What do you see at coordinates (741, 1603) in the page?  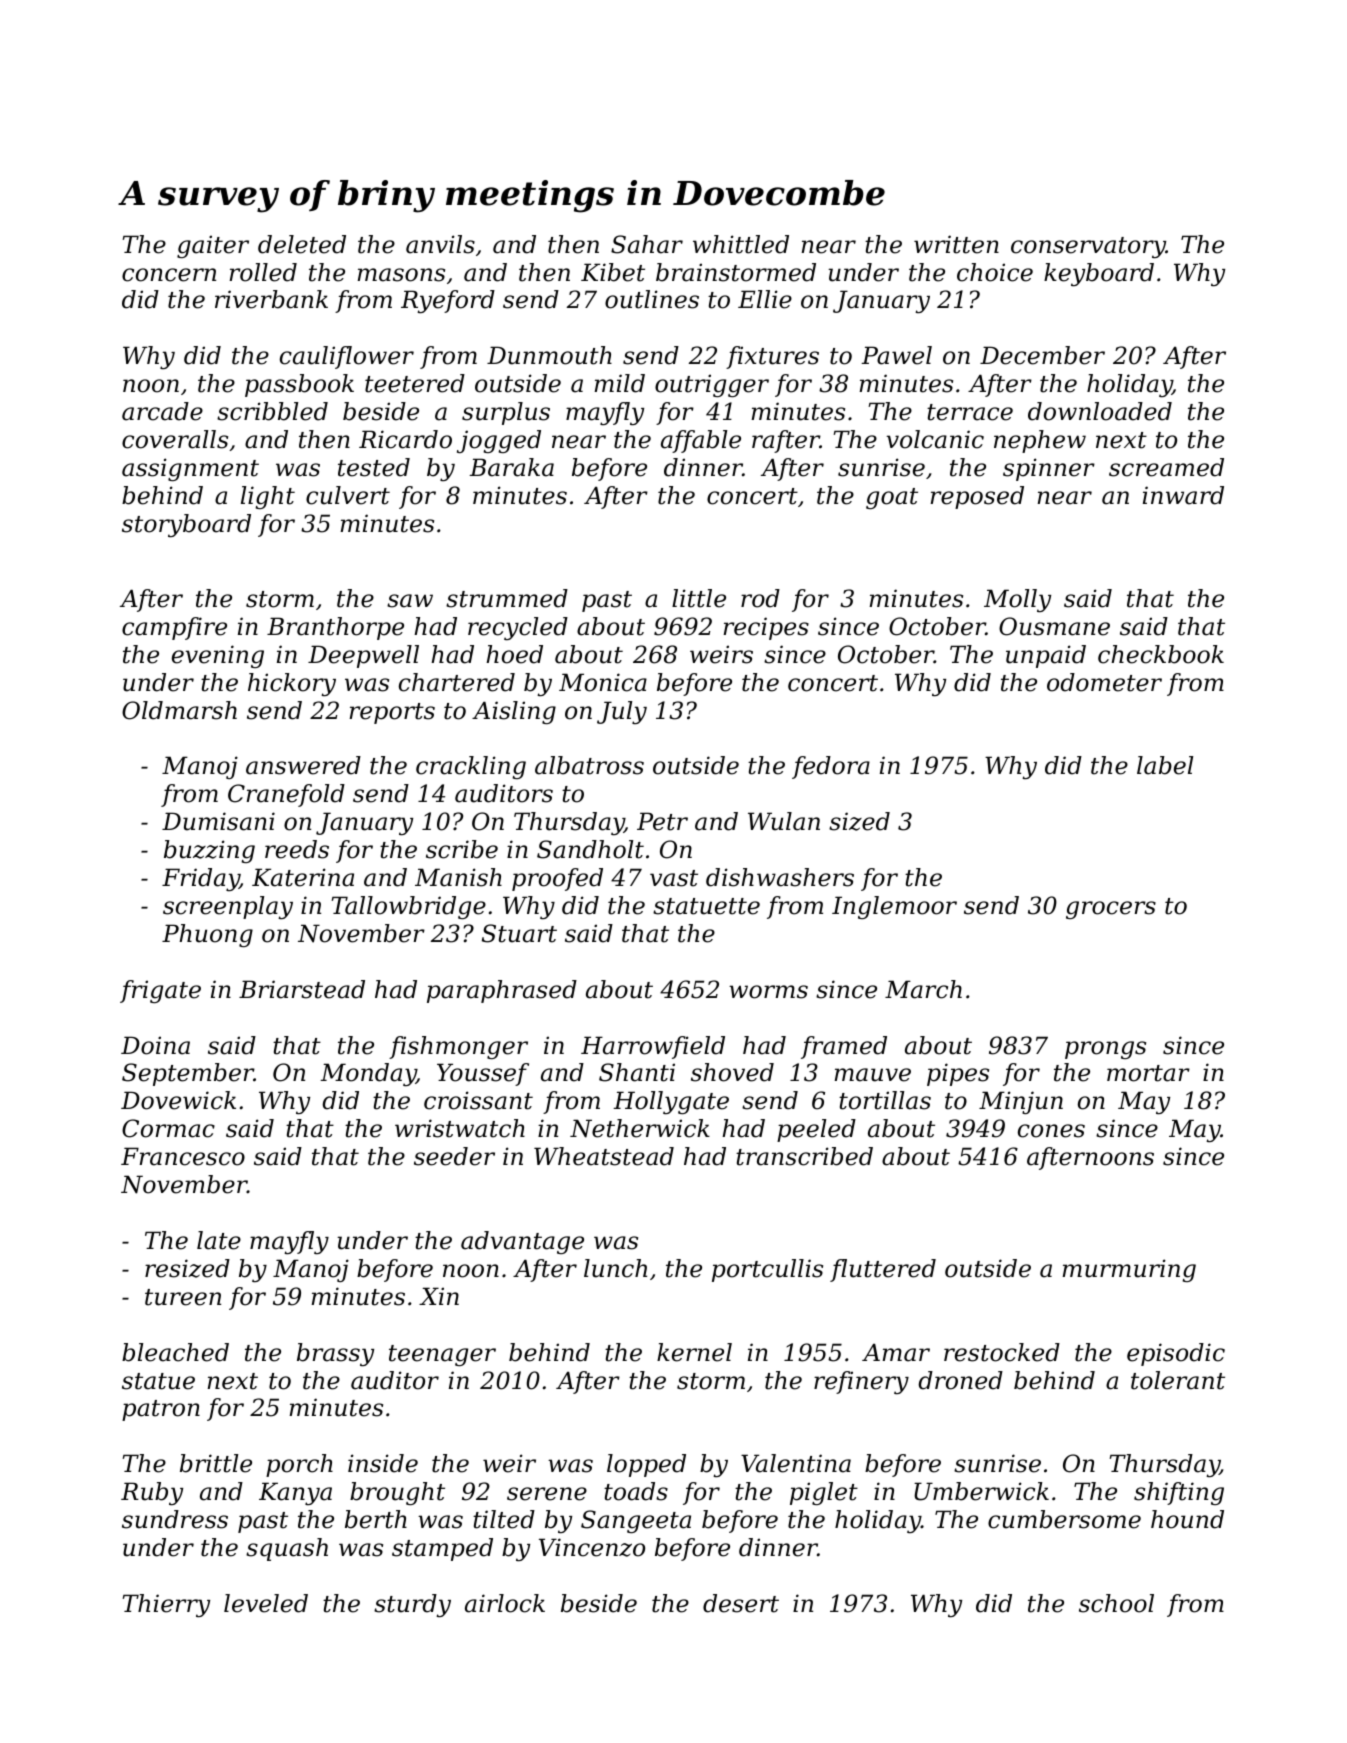 I see `desert` at bounding box center [741, 1603].
